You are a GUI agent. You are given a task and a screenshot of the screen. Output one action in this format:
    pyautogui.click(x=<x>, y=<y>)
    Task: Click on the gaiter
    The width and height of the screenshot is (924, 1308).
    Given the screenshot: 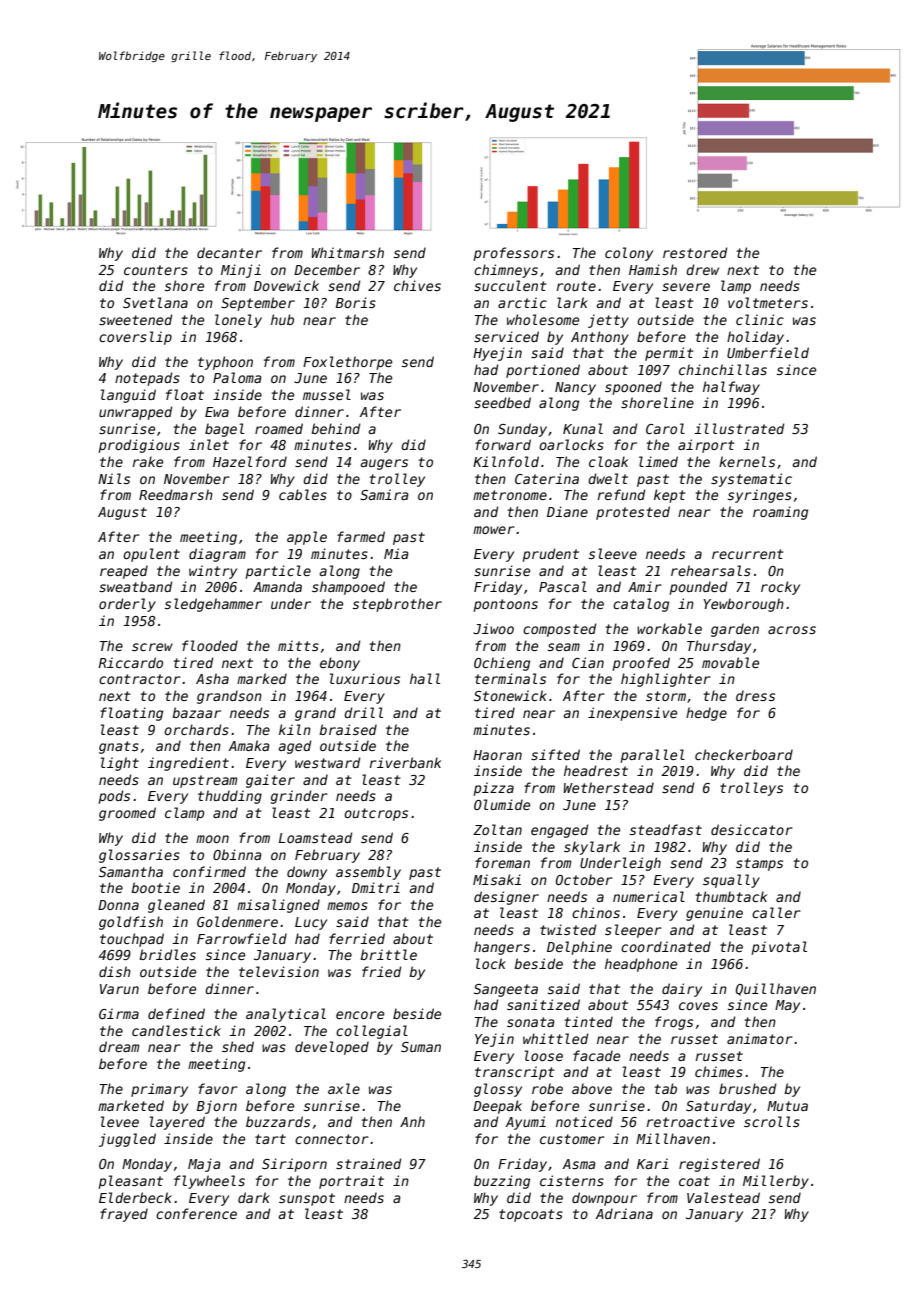 What is the action you would take?
    pyautogui.click(x=270, y=781)
